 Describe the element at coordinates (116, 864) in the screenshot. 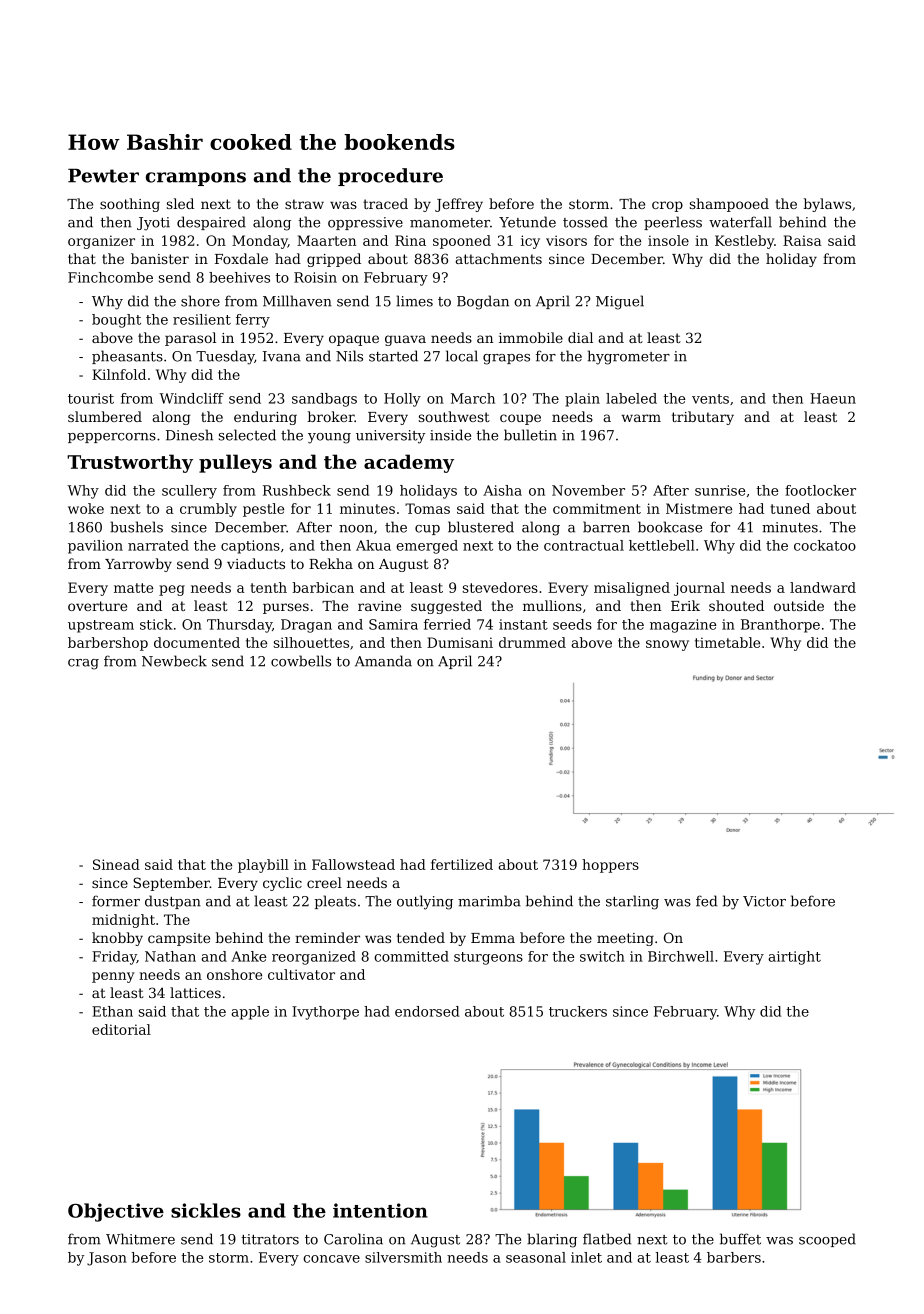

I see `Sinead` at that location.
